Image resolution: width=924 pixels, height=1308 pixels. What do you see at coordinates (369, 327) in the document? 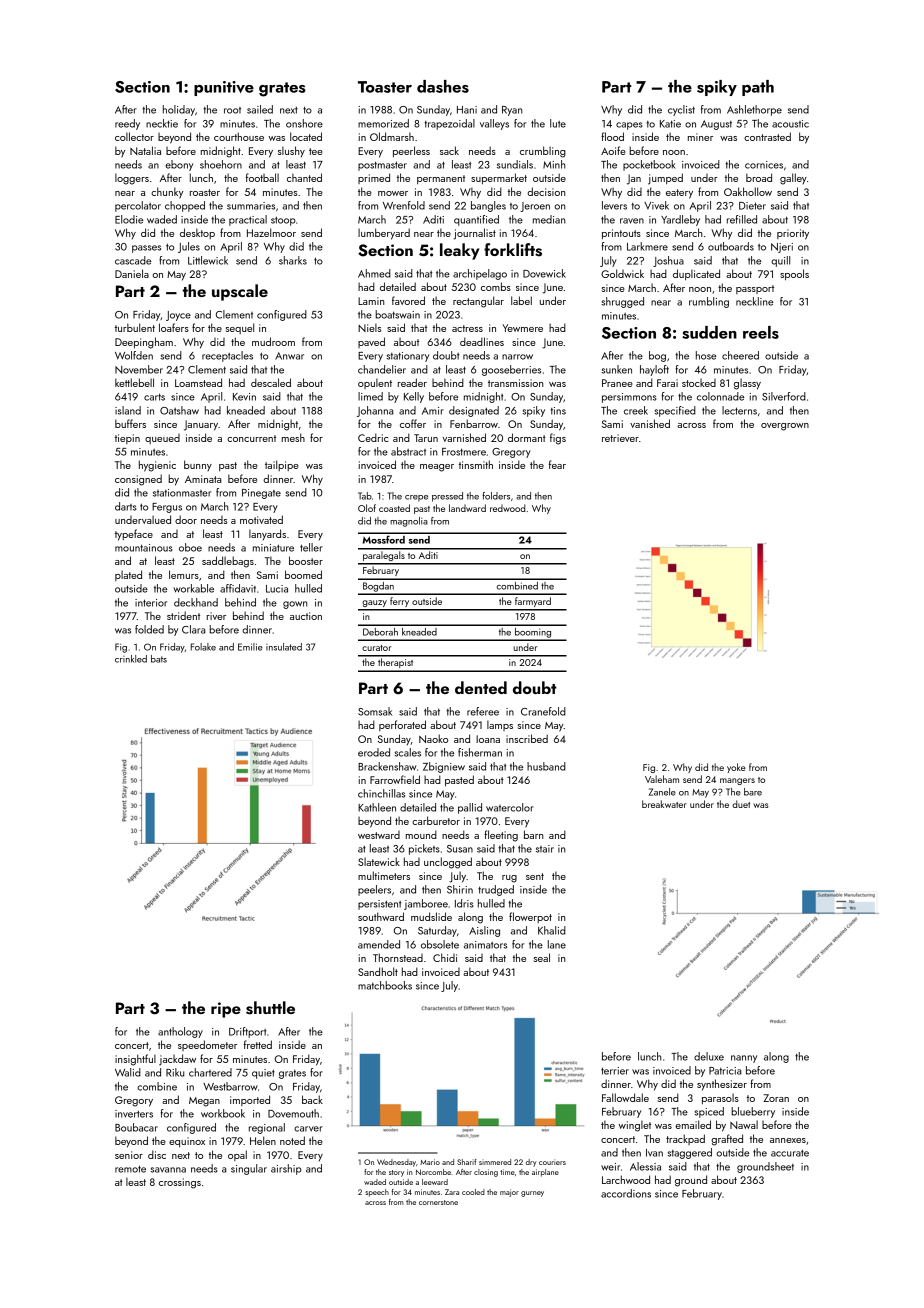
I see `Niels` at bounding box center [369, 327].
